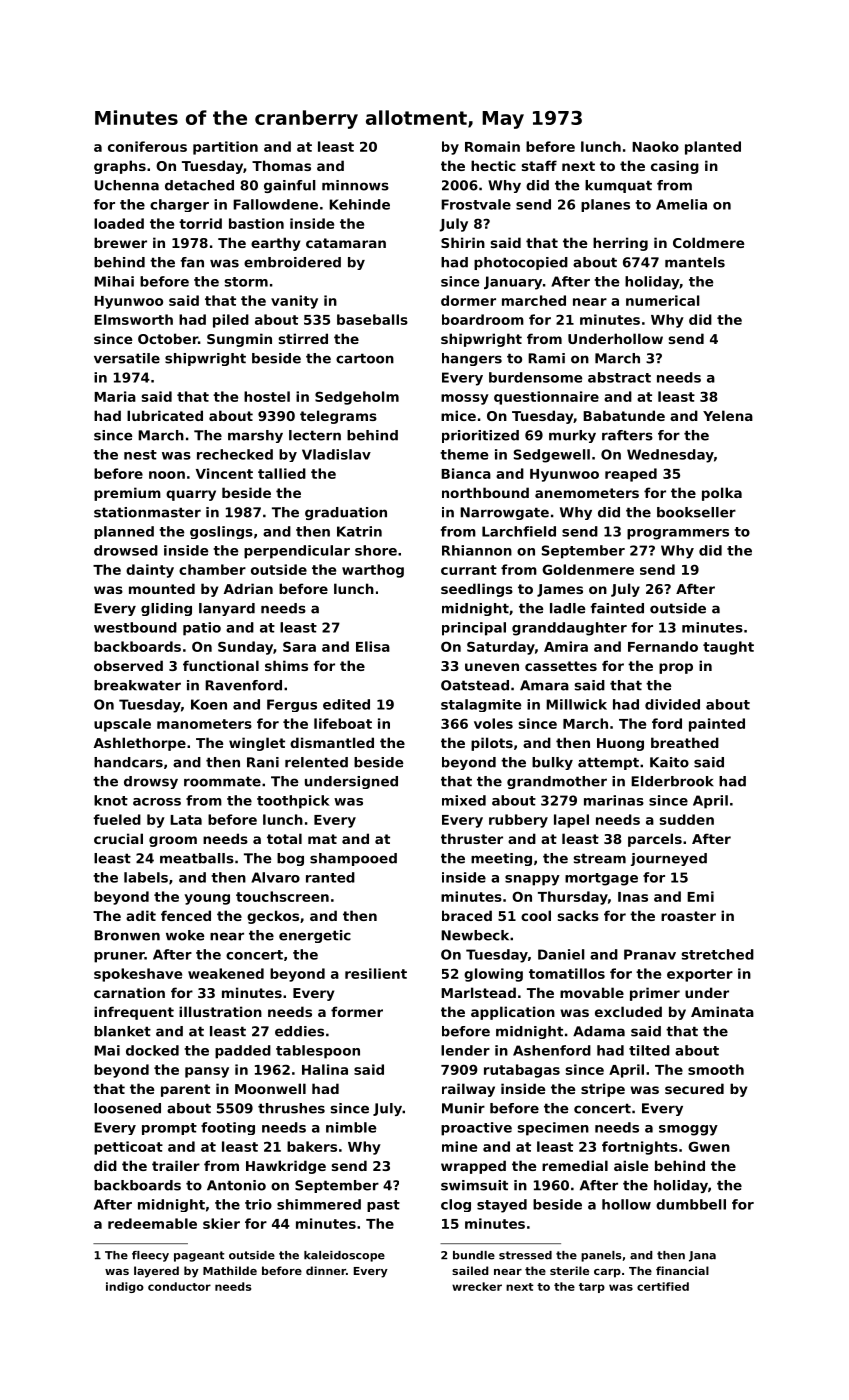 The image size is (849, 1400). What do you see at coordinates (713, 148) in the image?
I see `planted` at bounding box center [713, 148].
